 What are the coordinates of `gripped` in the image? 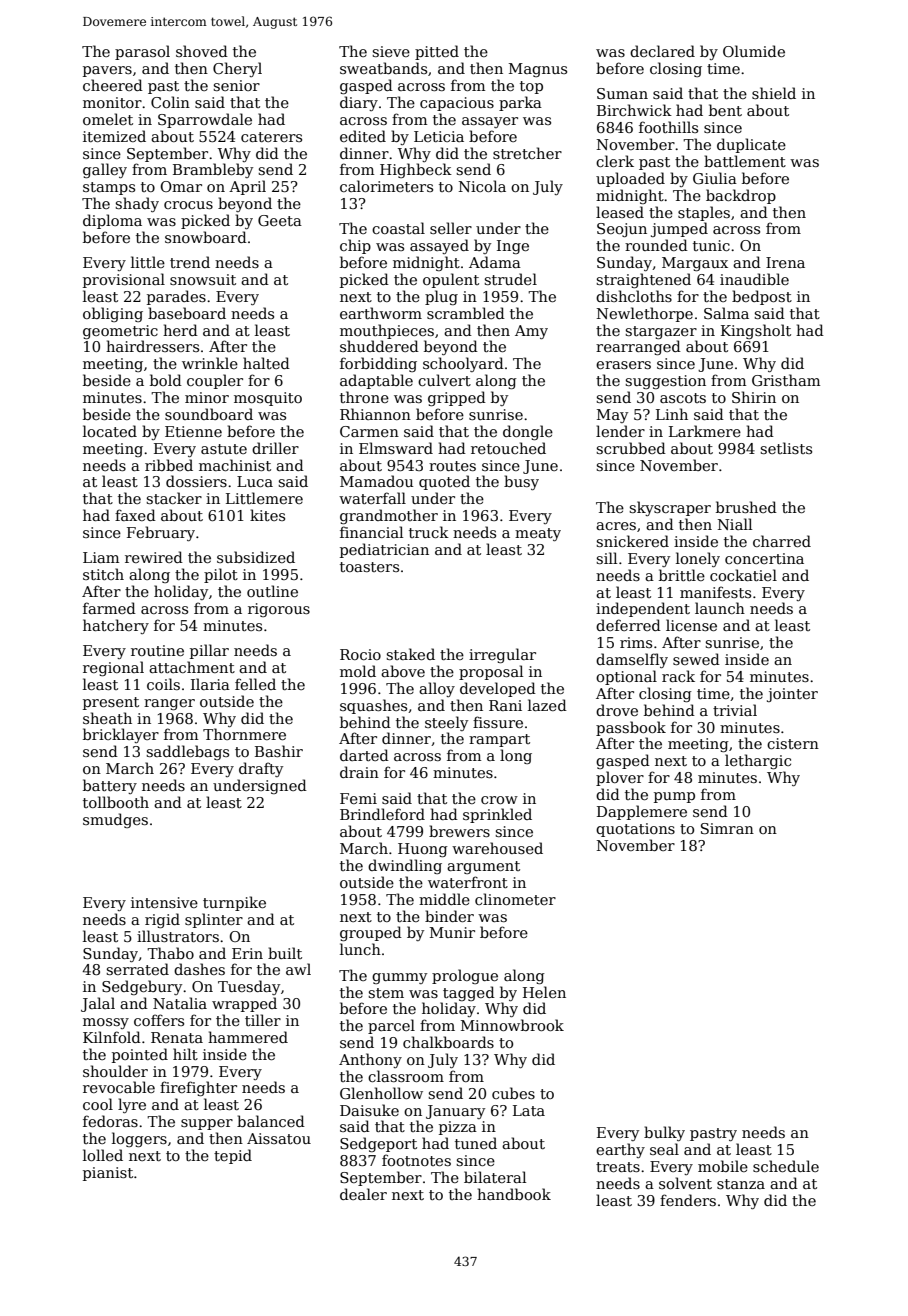 It's located at (457, 398).
